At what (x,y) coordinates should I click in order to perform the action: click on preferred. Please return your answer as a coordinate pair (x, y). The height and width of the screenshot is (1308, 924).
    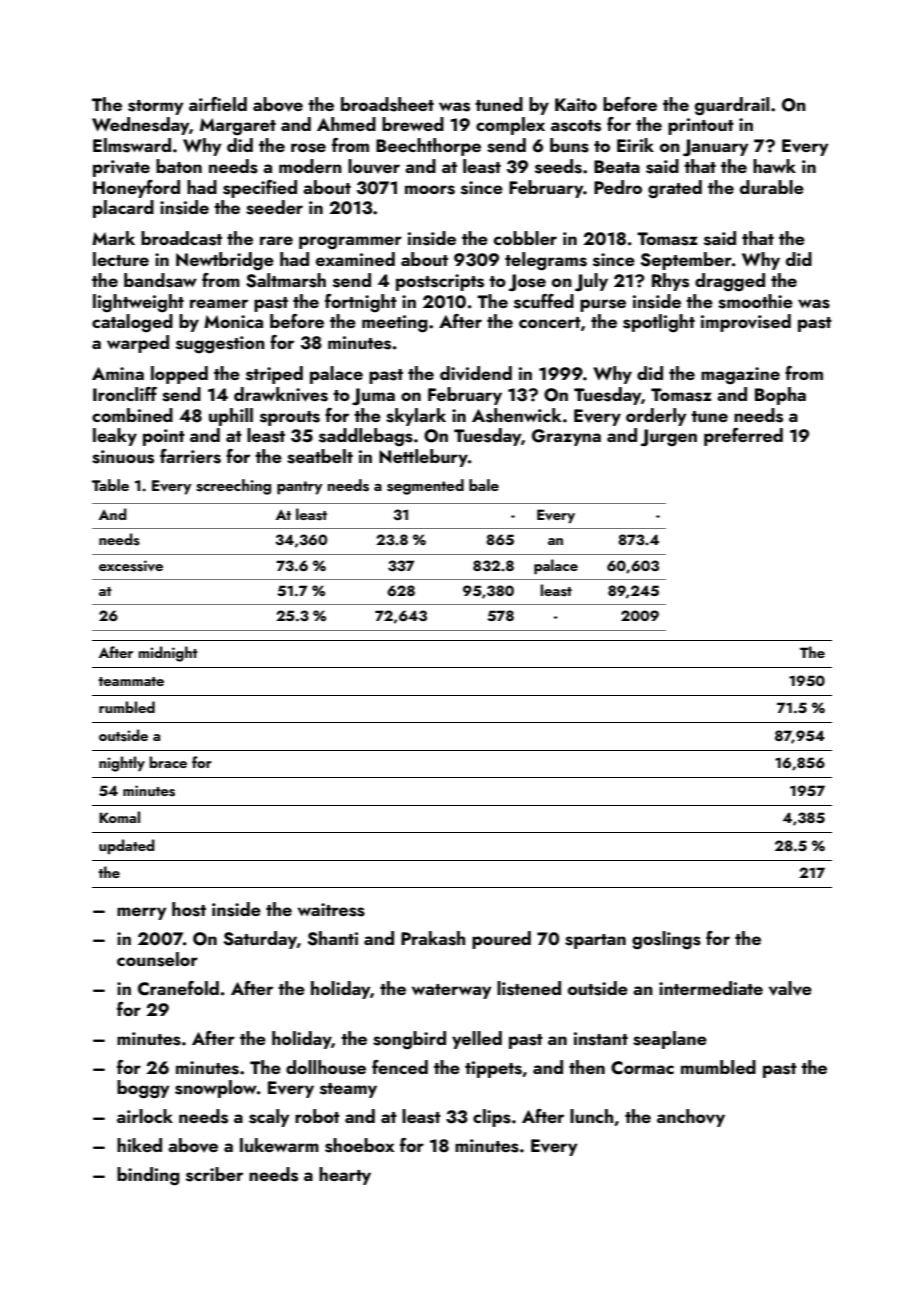
    Looking at the image, I should click on (743, 437).
